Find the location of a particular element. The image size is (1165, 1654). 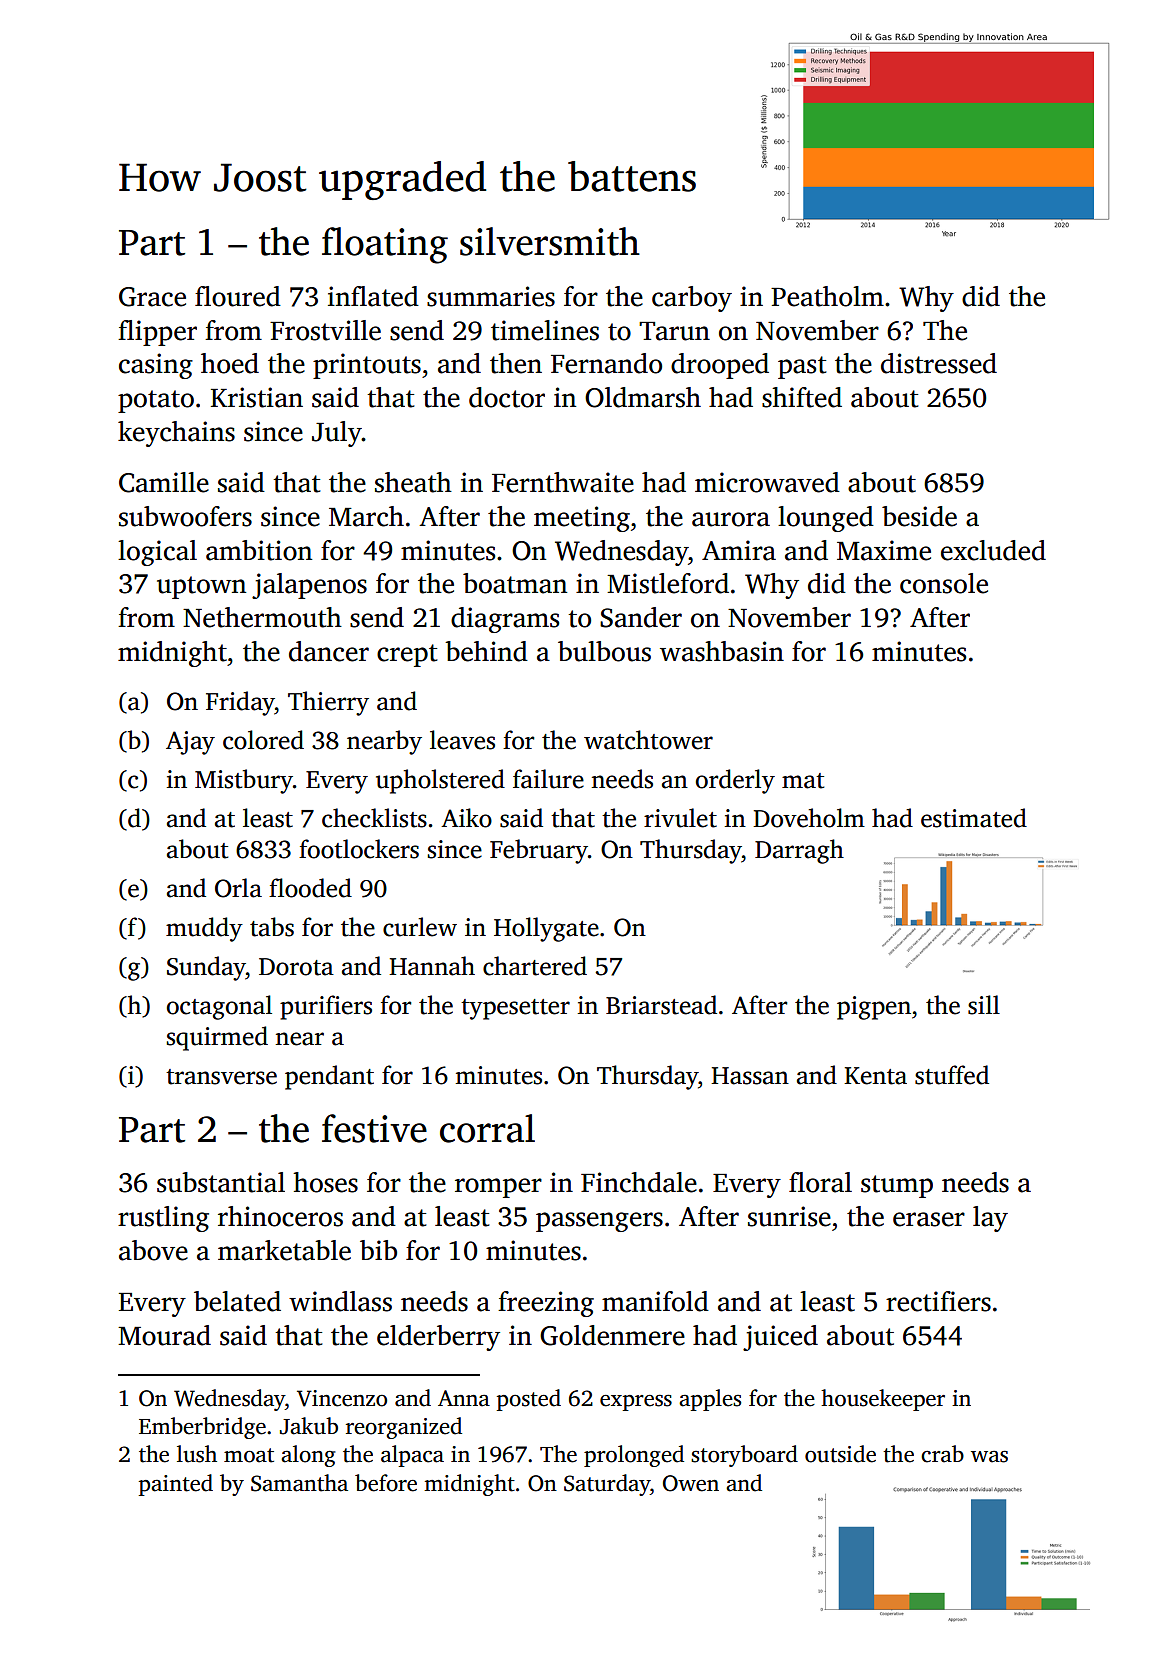

stuffed is located at coordinates (952, 1075).
